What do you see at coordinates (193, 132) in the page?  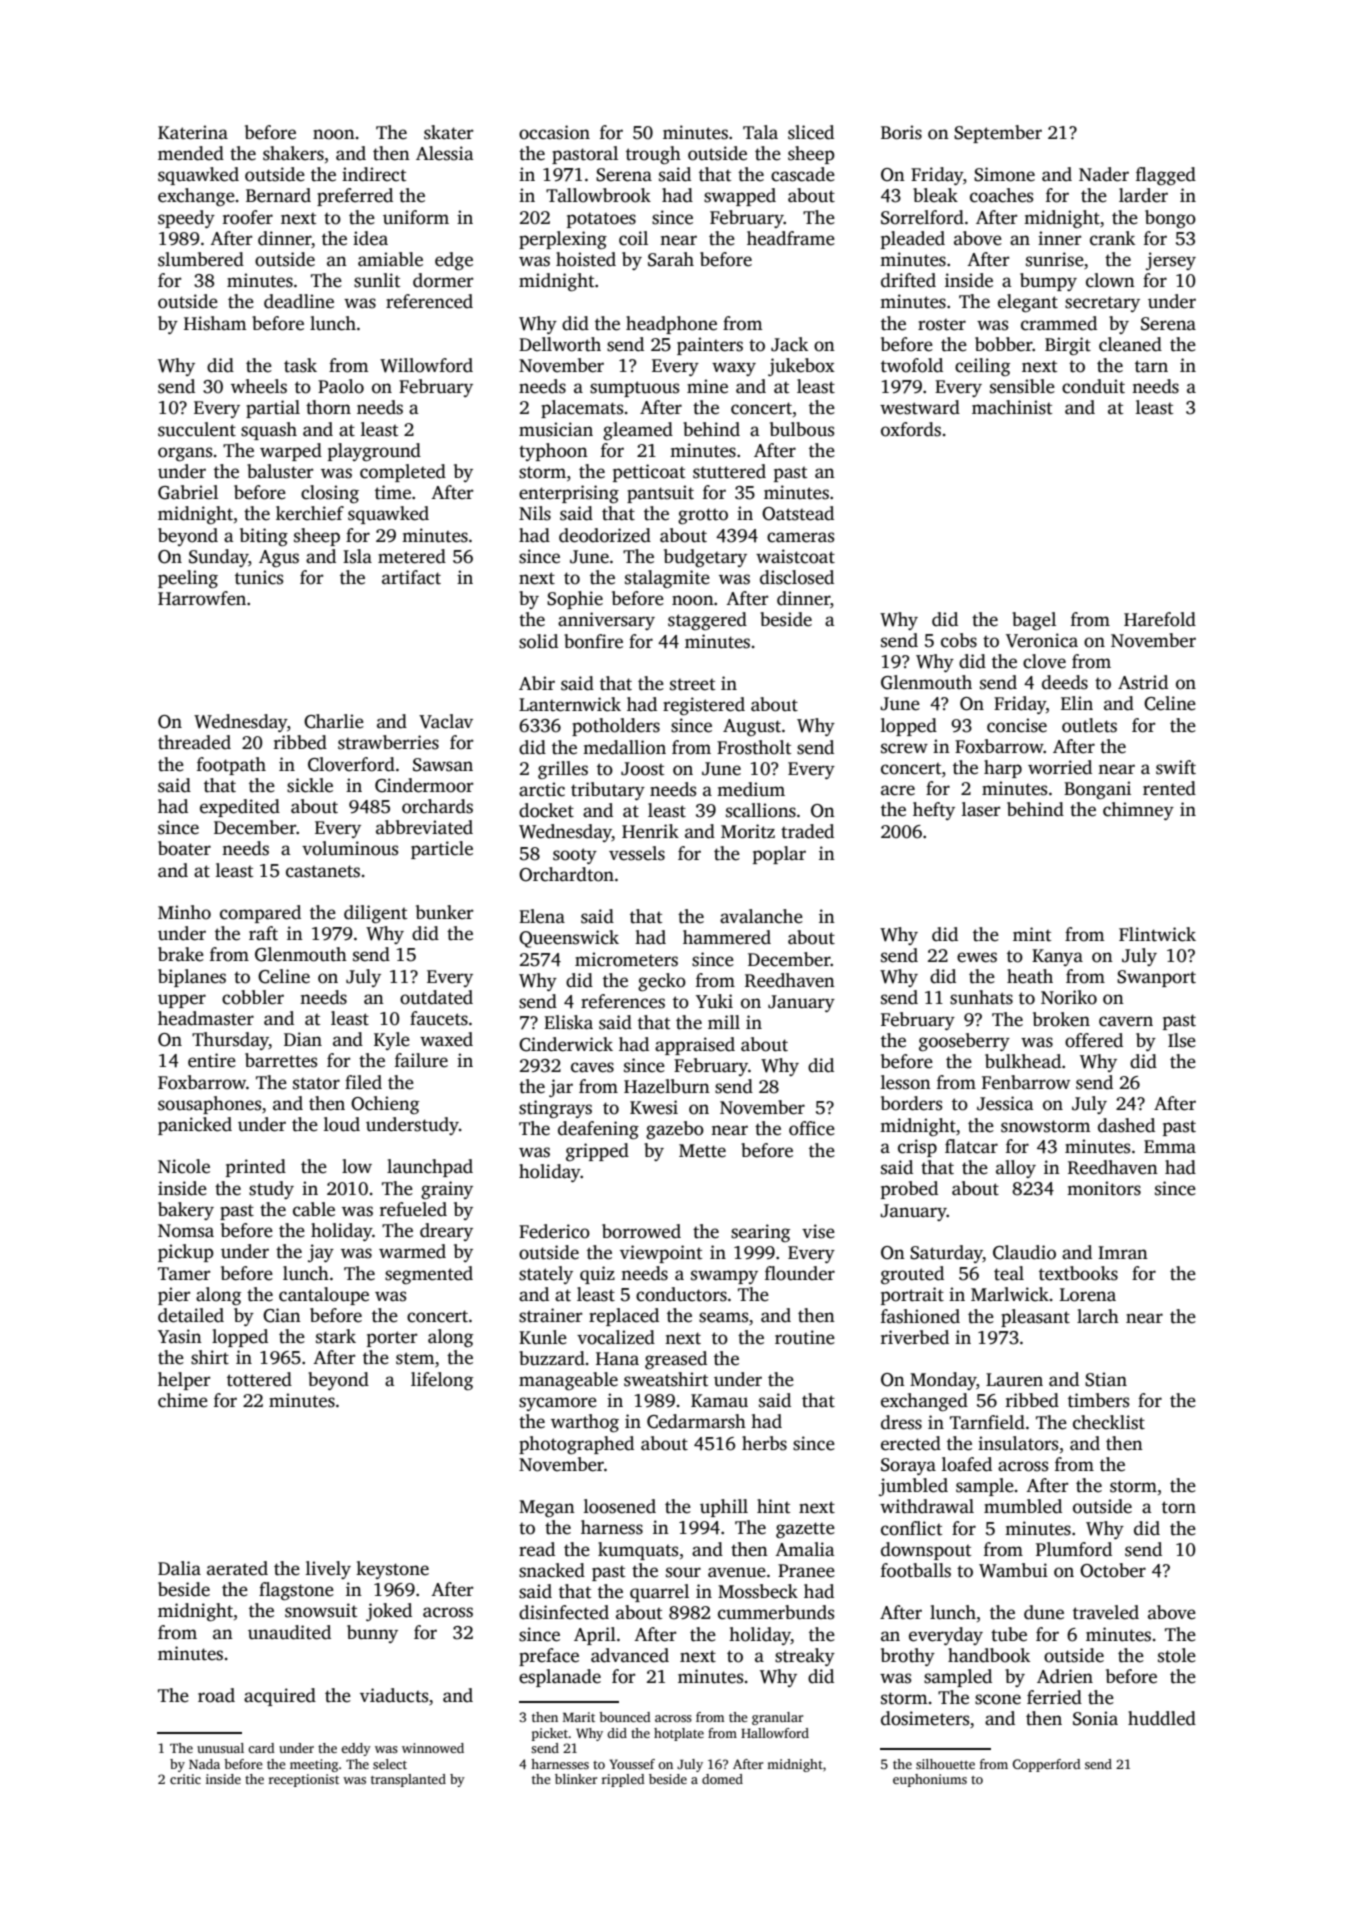 I see `Katerina` at bounding box center [193, 132].
